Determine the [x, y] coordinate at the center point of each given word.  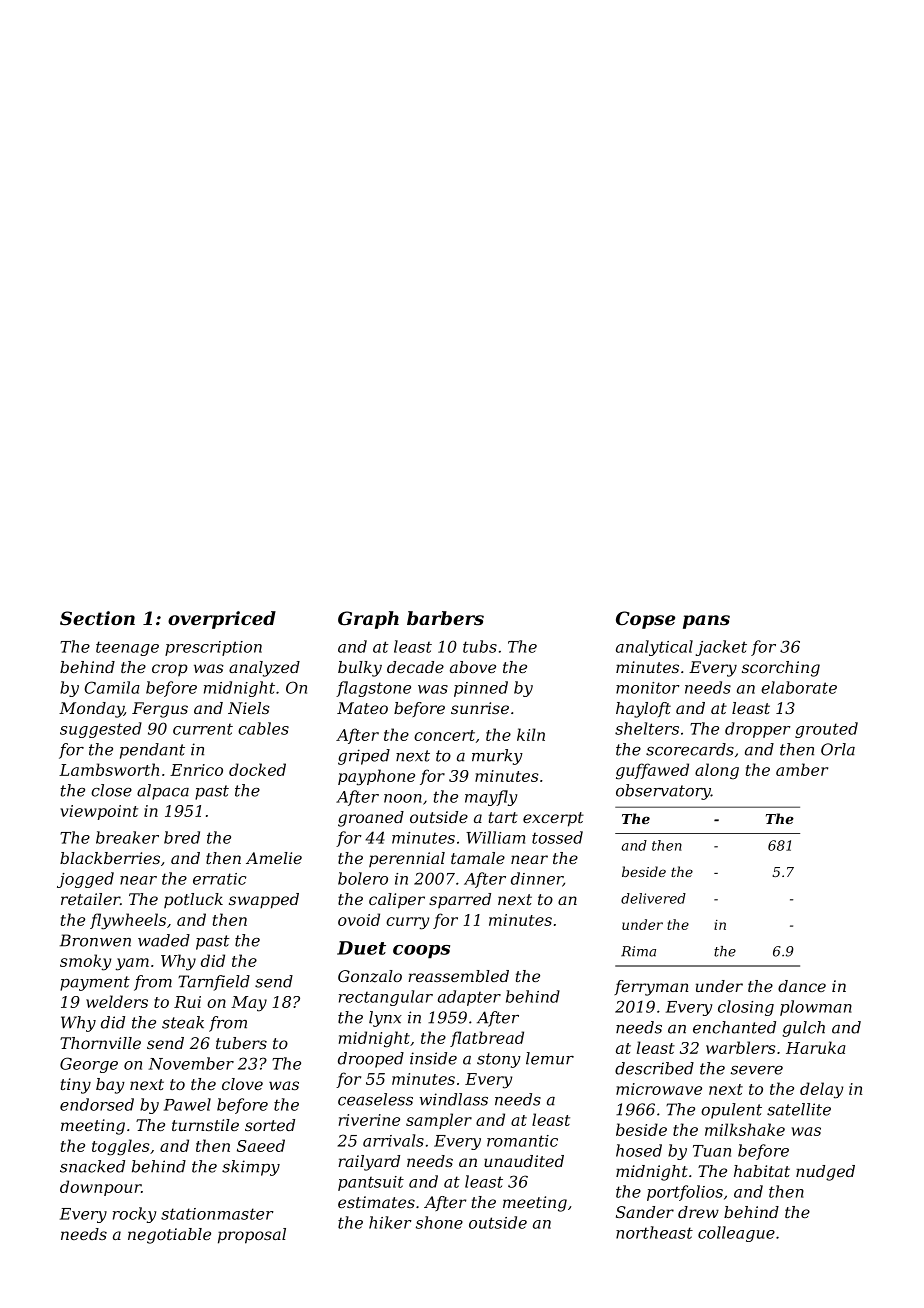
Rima [638, 951]
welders [117, 1001]
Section [97, 618]
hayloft [643, 710]
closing [746, 1008]
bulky [360, 669]
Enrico [196, 770]
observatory [663, 792]
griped [364, 757]
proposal [252, 1236]
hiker [390, 1222]
